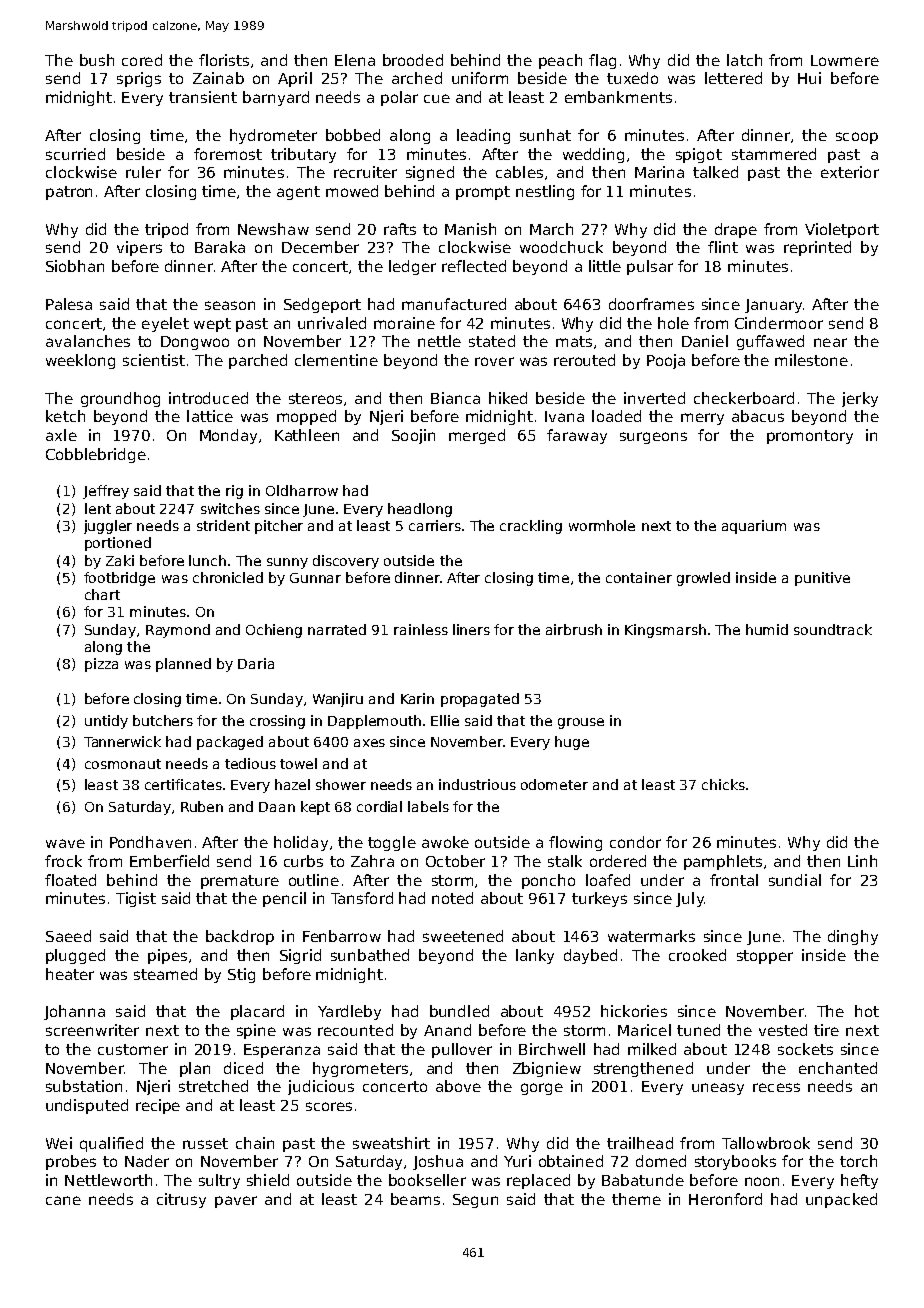 Image resolution: width=924 pixels, height=1308 pixels. Describe the element at coordinates (770, 342) in the screenshot. I see `guffawed` at that location.
